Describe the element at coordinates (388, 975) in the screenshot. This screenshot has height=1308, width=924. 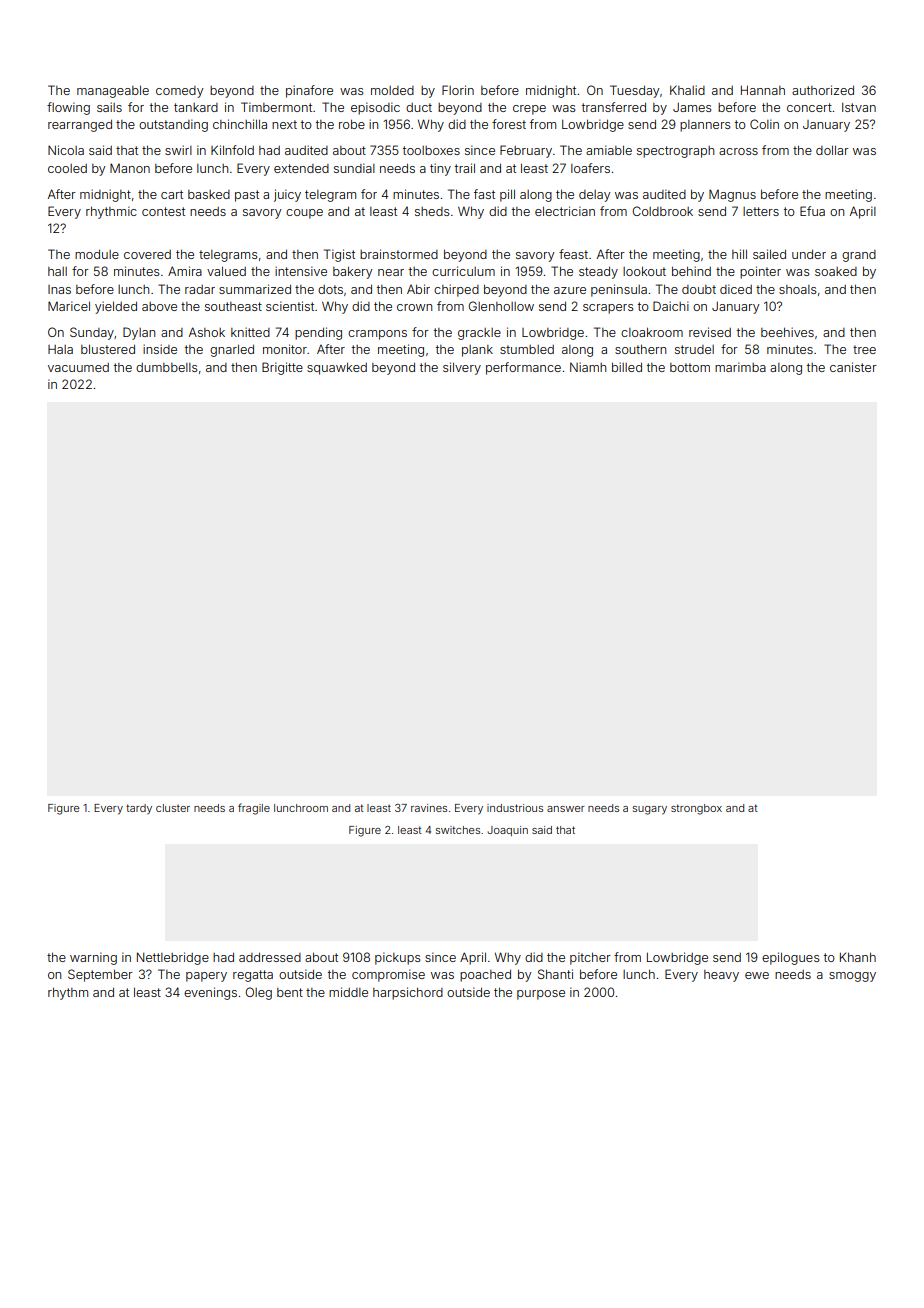
I see `compromise` at that location.
